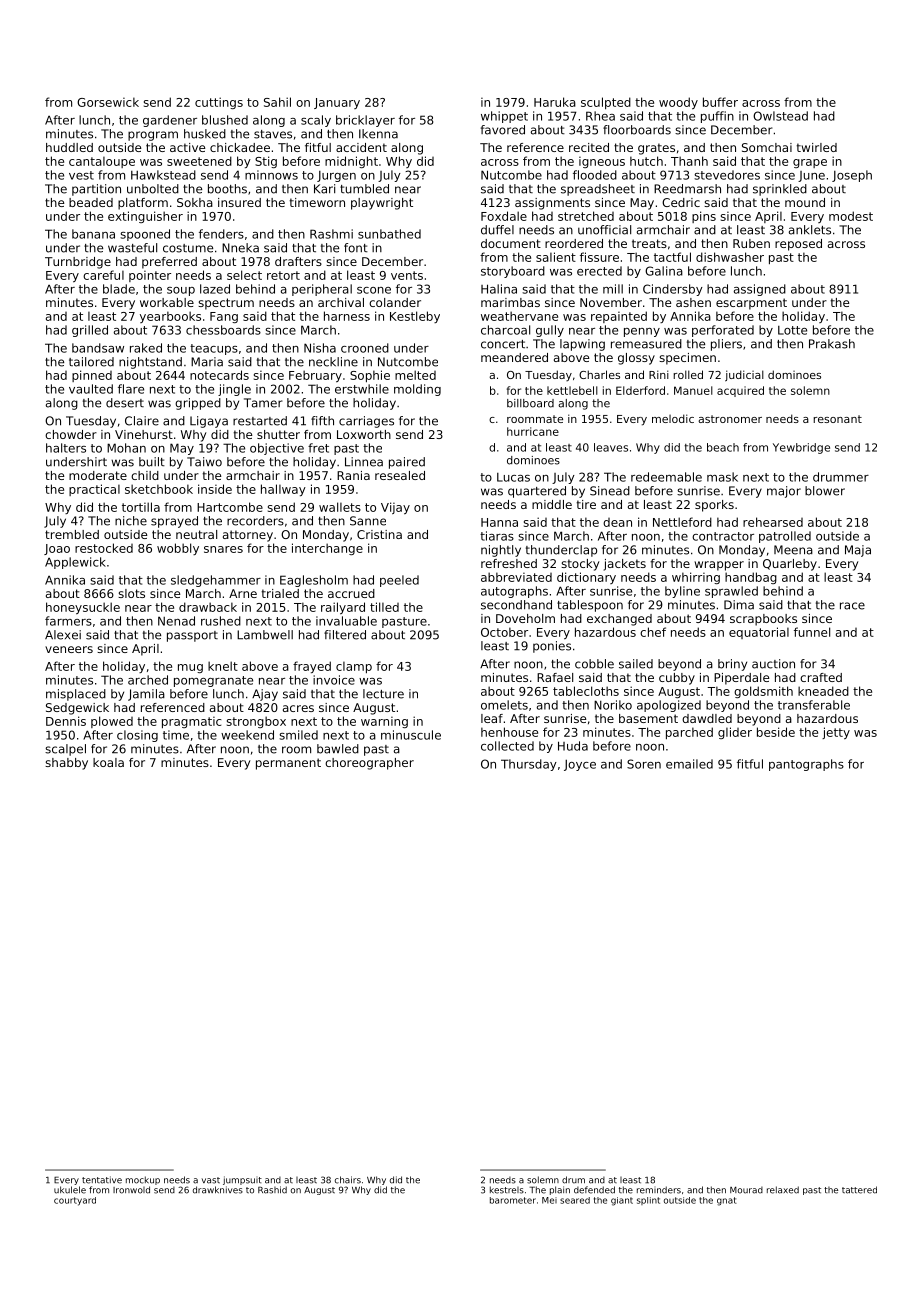 Image resolution: width=924 pixels, height=1308 pixels. Describe the element at coordinates (793, 550) in the screenshot. I see `Meena` at that location.
